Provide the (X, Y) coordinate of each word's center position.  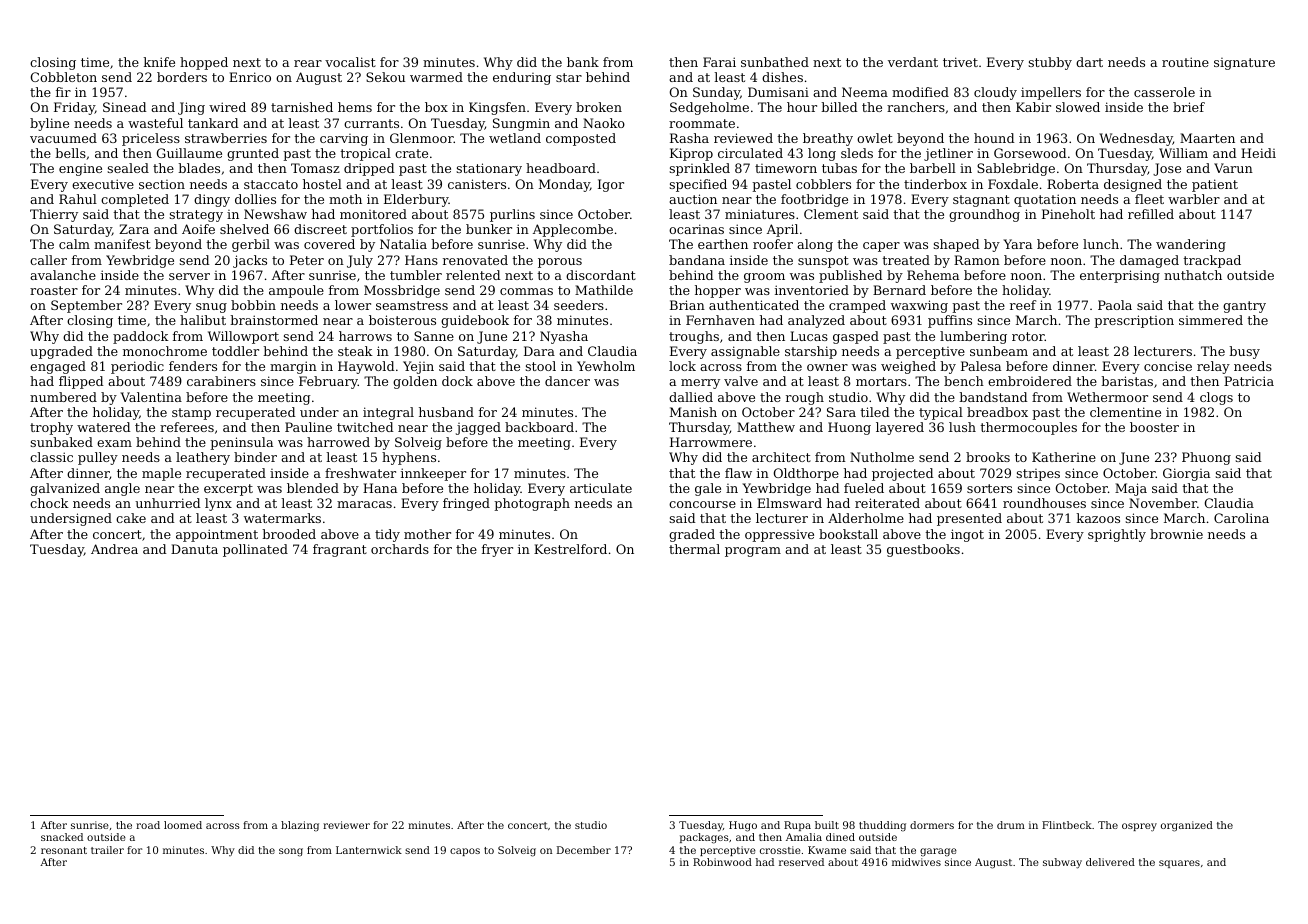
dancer (567, 381)
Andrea (114, 549)
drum (1011, 825)
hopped (204, 63)
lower (353, 305)
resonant (64, 850)
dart (1089, 62)
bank (583, 62)
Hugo (743, 826)
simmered (1211, 320)
